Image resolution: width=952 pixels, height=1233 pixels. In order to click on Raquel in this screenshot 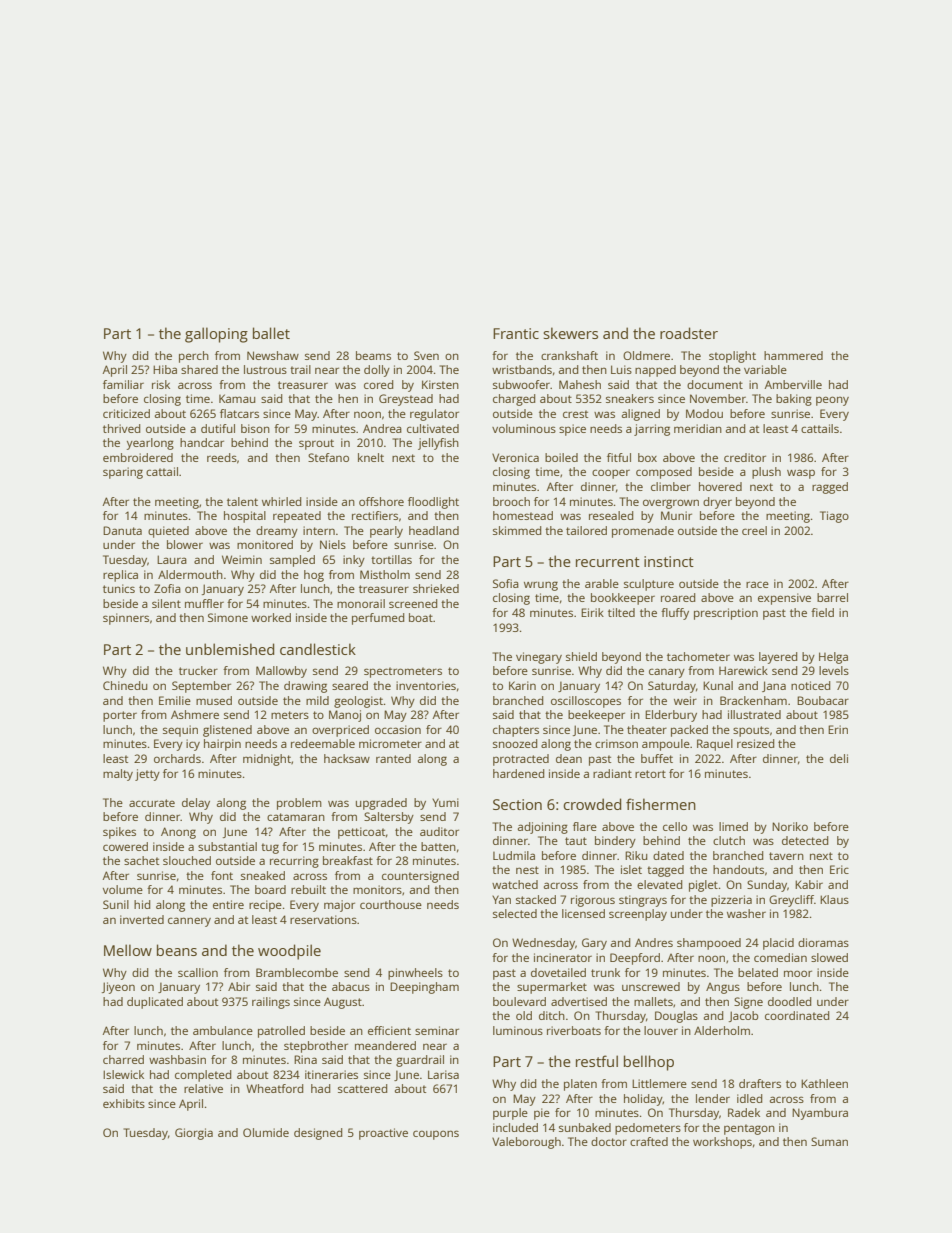, I will do `click(715, 745)`.
